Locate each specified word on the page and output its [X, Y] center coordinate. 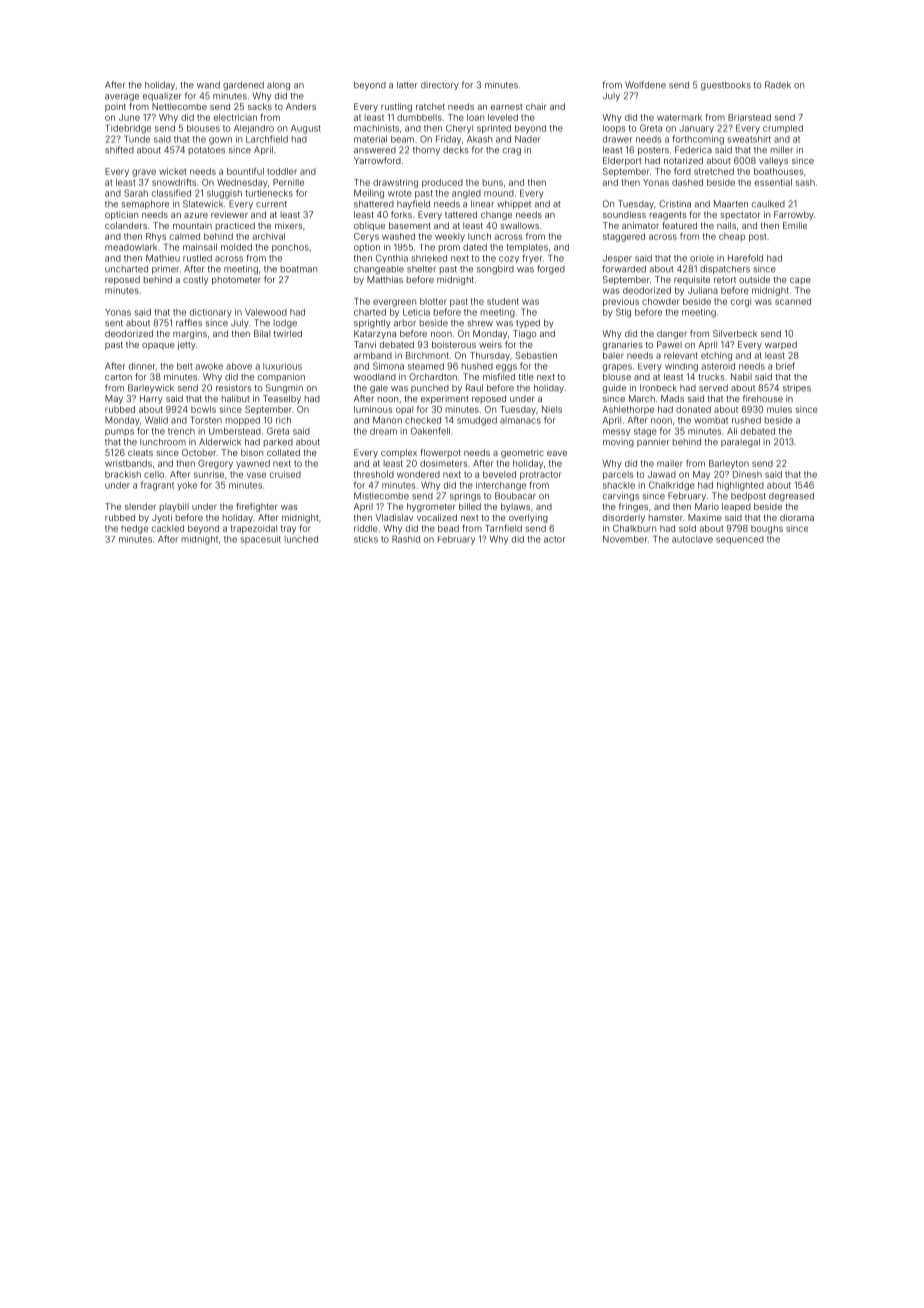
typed [528, 323]
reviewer [229, 214]
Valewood [266, 312]
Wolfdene [645, 85]
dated [475, 247]
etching [716, 356]
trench [181, 431]
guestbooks [726, 85]
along [278, 85]
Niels [552, 409]
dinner [142, 367]
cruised [285, 474]
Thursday [490, 356]
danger [672, 334]
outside [754, 279]
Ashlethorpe [628, 410]
